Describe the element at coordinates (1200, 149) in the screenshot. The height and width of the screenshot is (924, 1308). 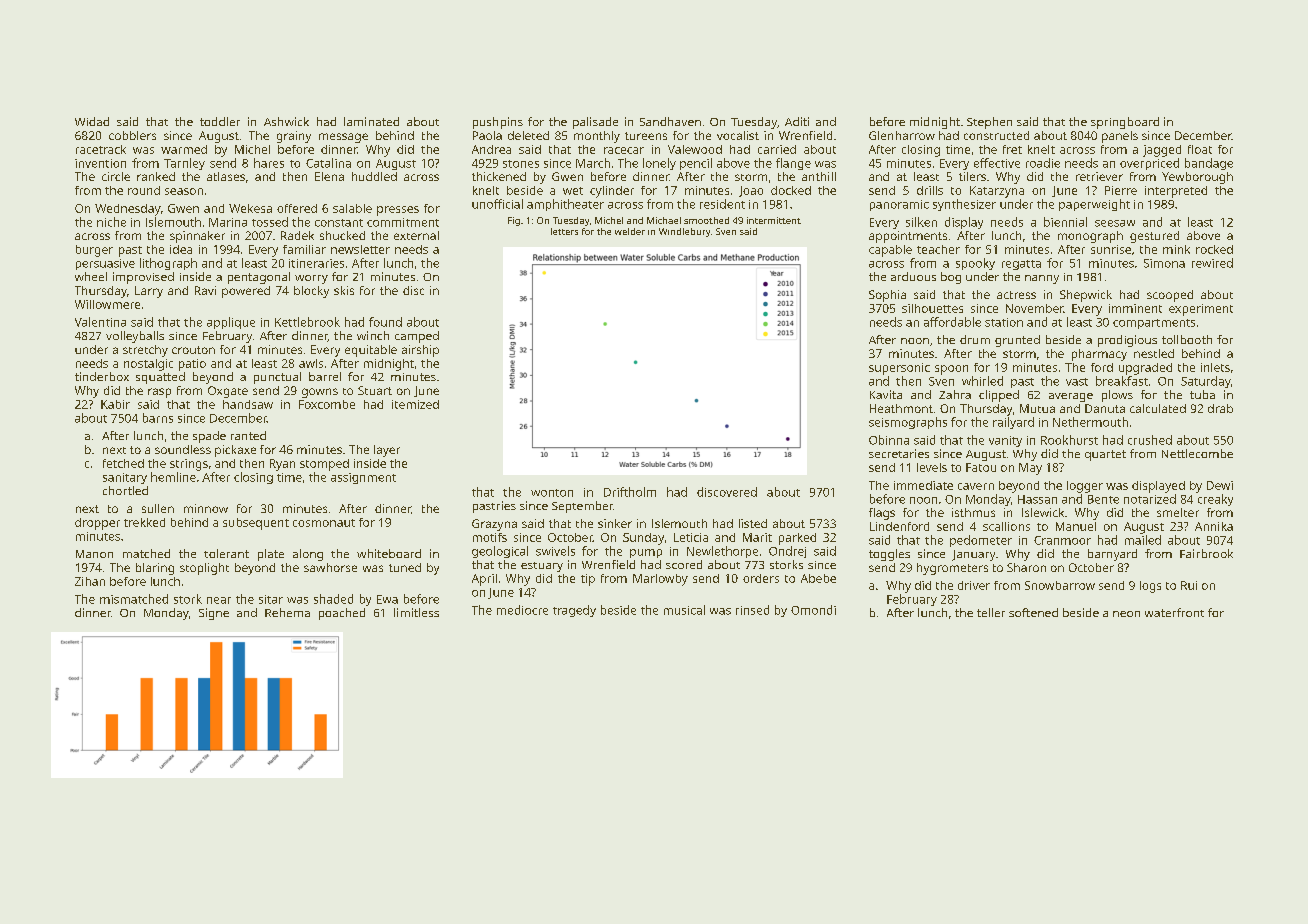
I see `float` at that location.
